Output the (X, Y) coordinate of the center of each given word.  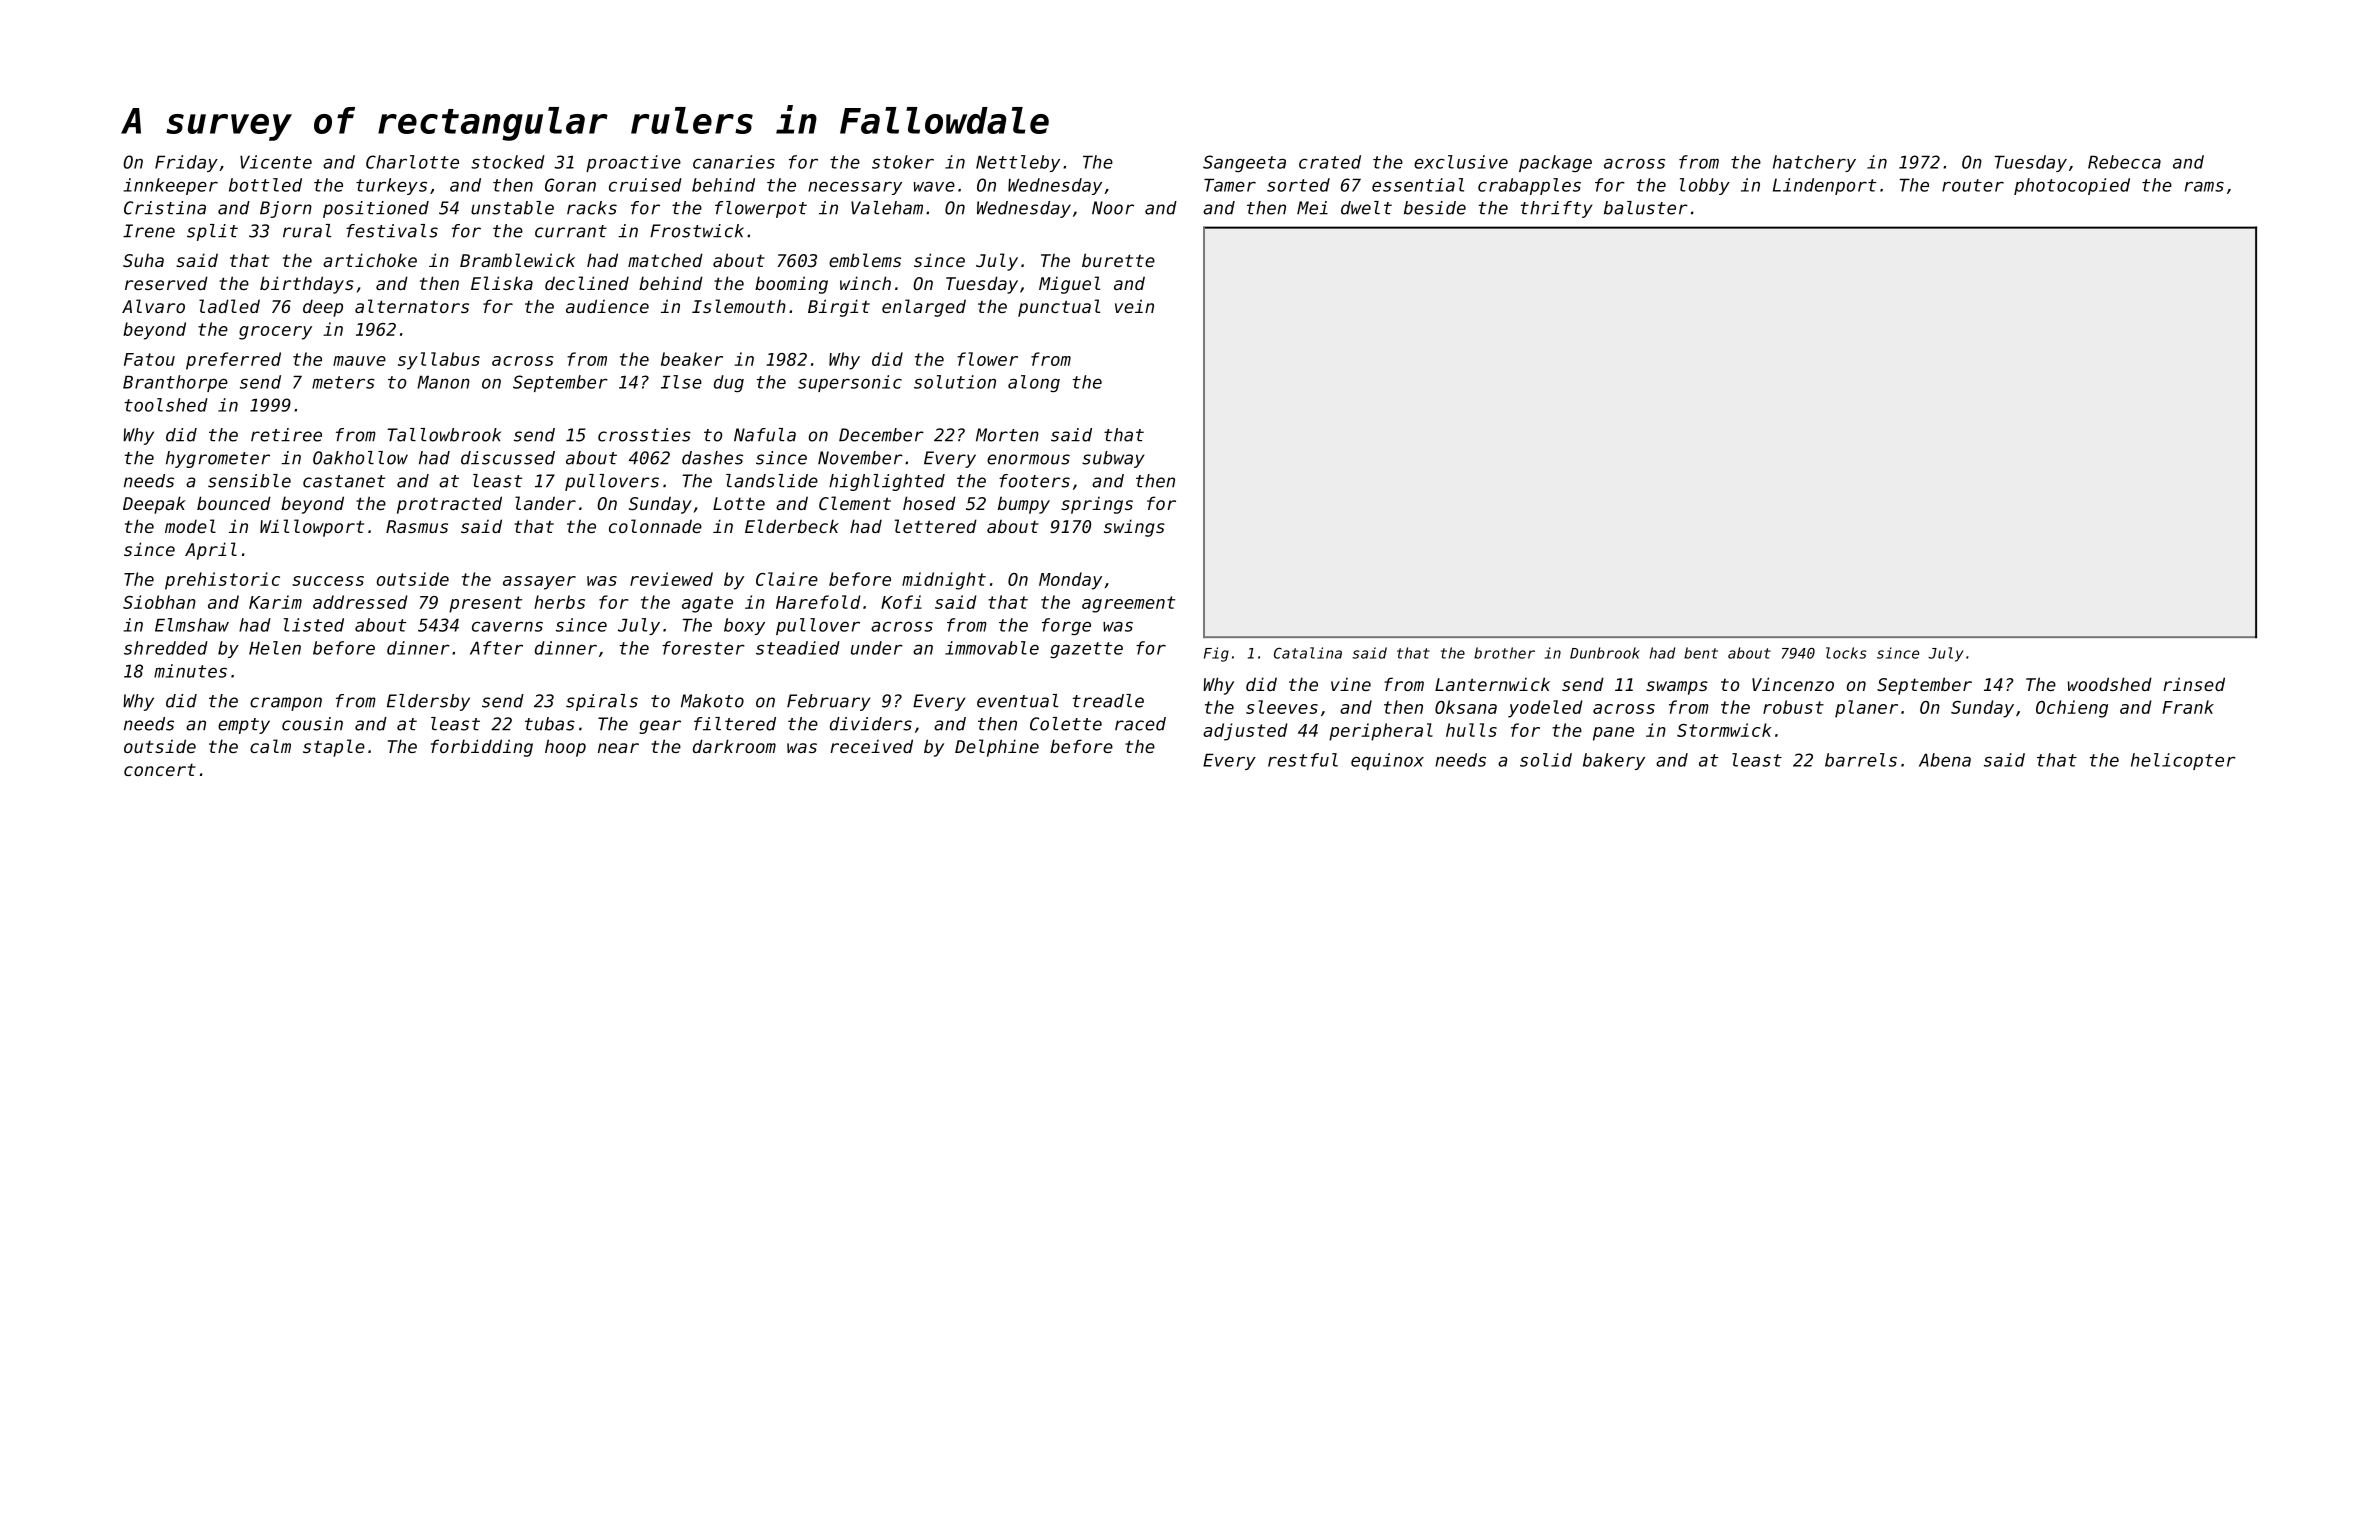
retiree (286, 435)
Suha (143, 260)
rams (2204, 186)
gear (660, 727)
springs (1097, 505)
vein (1134, 306)
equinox (1387, 761)
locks (1846, 653)
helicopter (2183, 761)
